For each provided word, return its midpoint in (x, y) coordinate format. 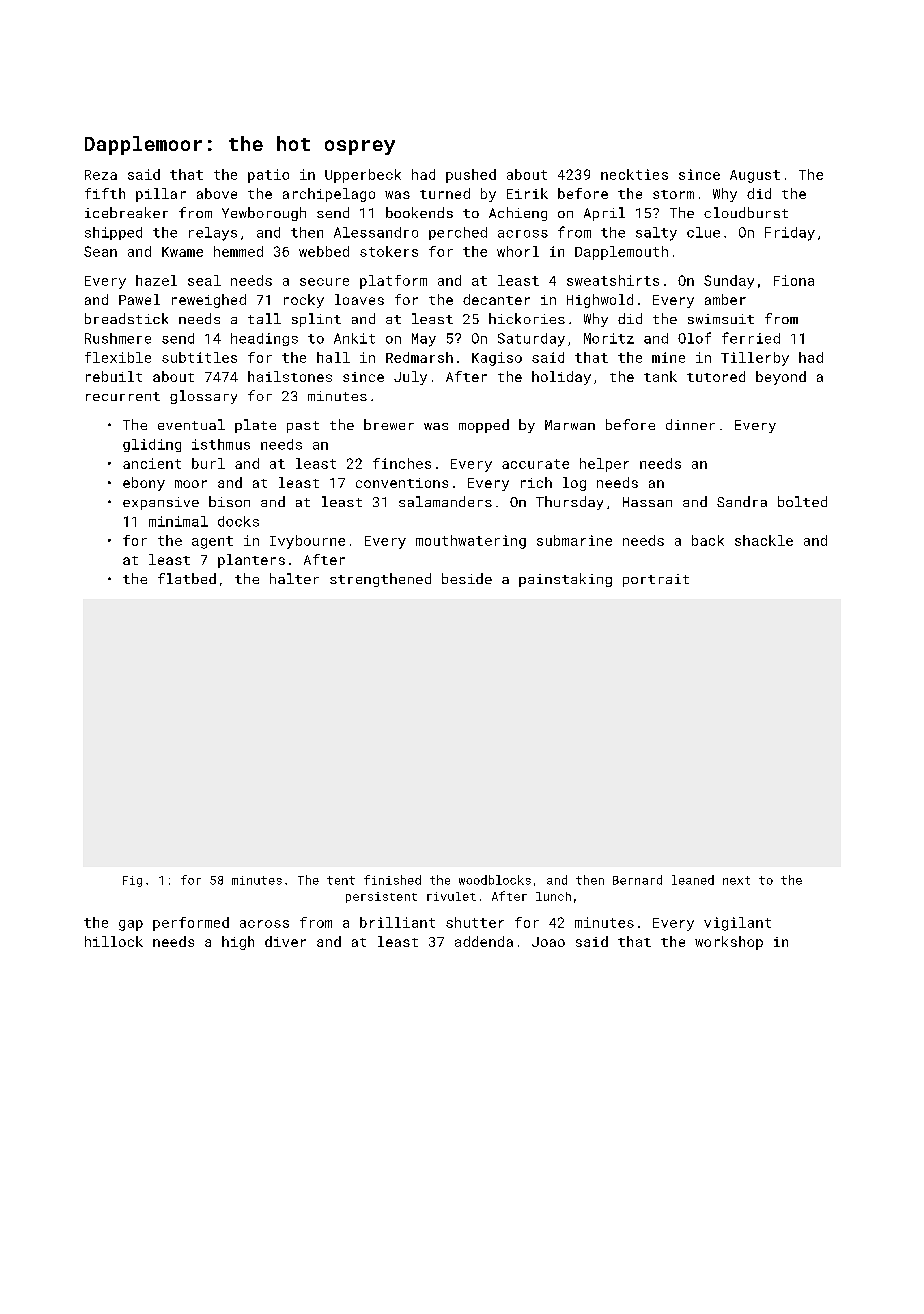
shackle (764, 540)
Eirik (527, 193)
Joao (548, 942)
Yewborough (264, 214)
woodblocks (495, 880)
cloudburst (746, 212)
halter (294, 578)
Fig (132, 881)
